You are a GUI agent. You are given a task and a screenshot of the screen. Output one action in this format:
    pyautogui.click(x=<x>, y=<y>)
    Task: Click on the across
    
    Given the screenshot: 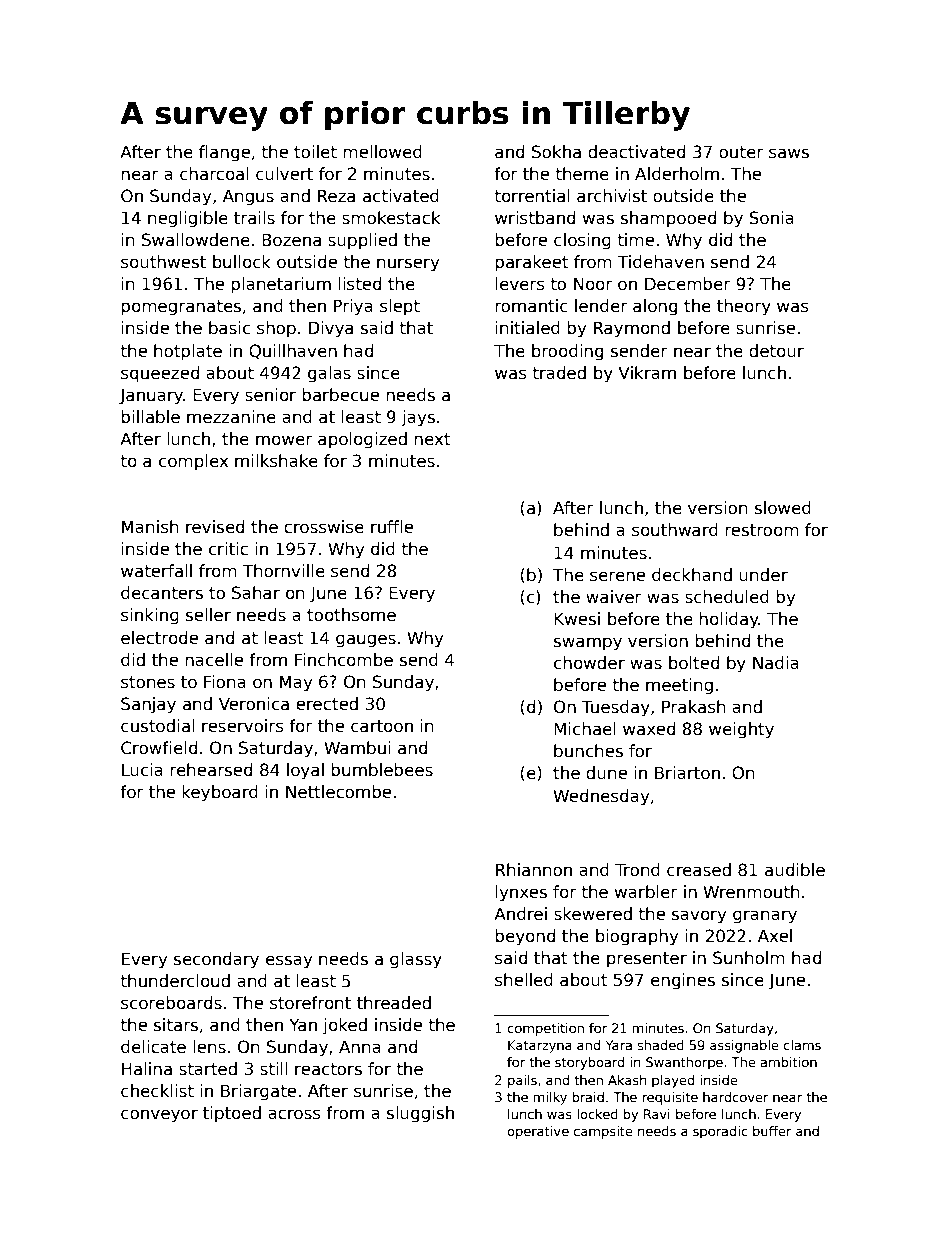 What is the action you would take?
    pyautogui.click(x=294, y=1114)
